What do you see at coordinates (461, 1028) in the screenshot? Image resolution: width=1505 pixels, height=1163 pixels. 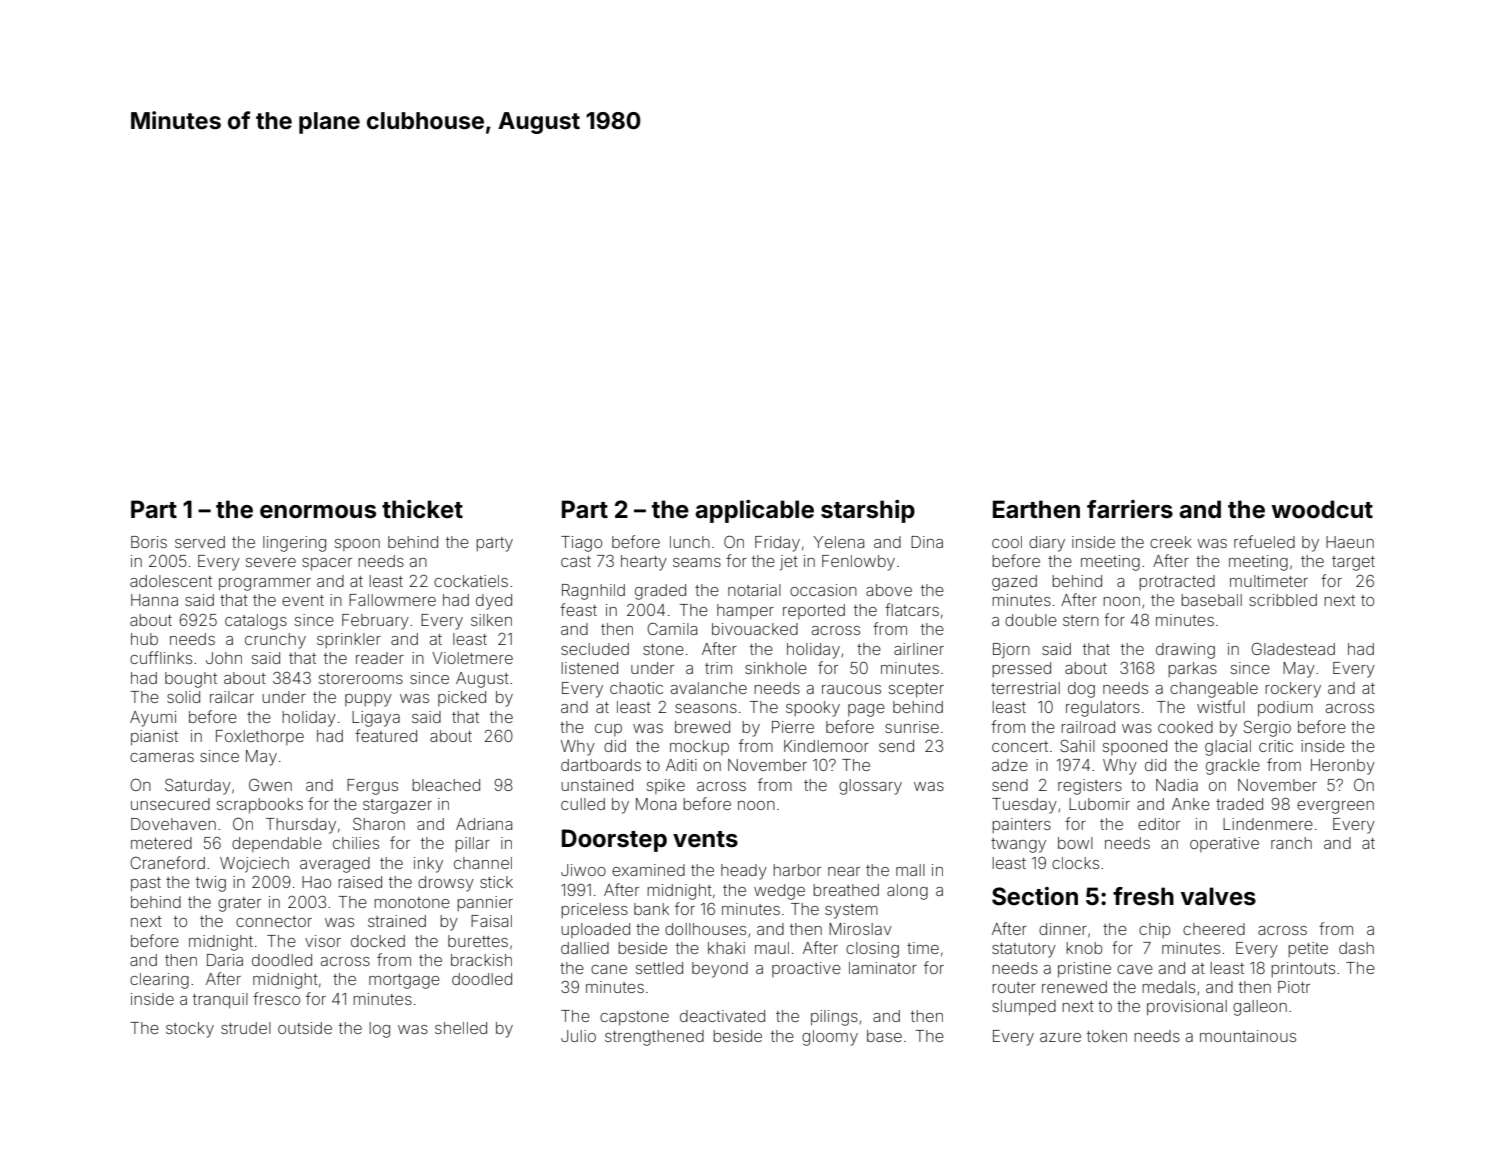 I see `shelled` at bounding box center [461, 1028].
